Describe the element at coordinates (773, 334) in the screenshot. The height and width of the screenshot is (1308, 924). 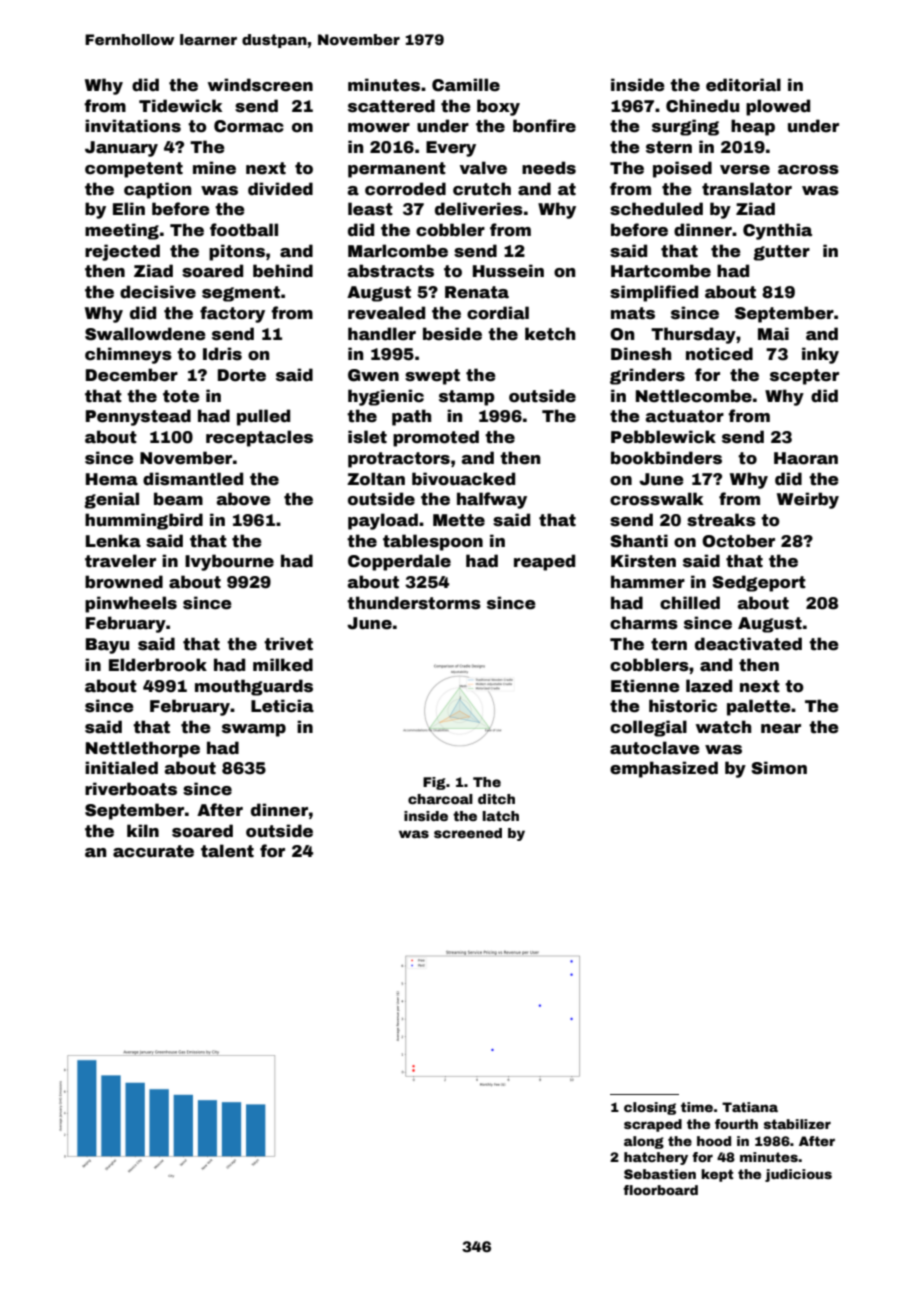
I see `Mai` at that location.
